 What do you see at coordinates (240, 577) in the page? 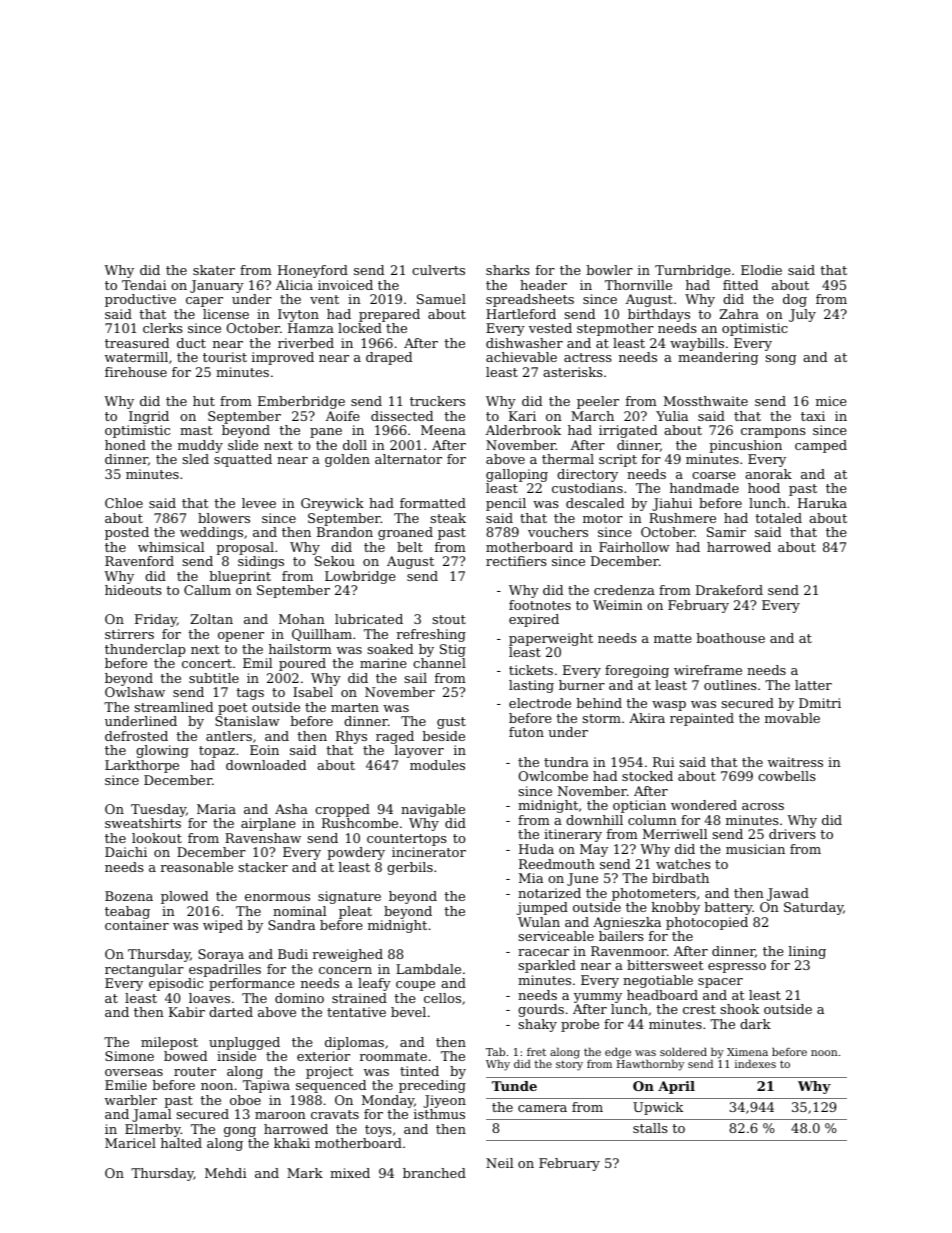
I see `blueprint` at bounding box center [240, 577].
